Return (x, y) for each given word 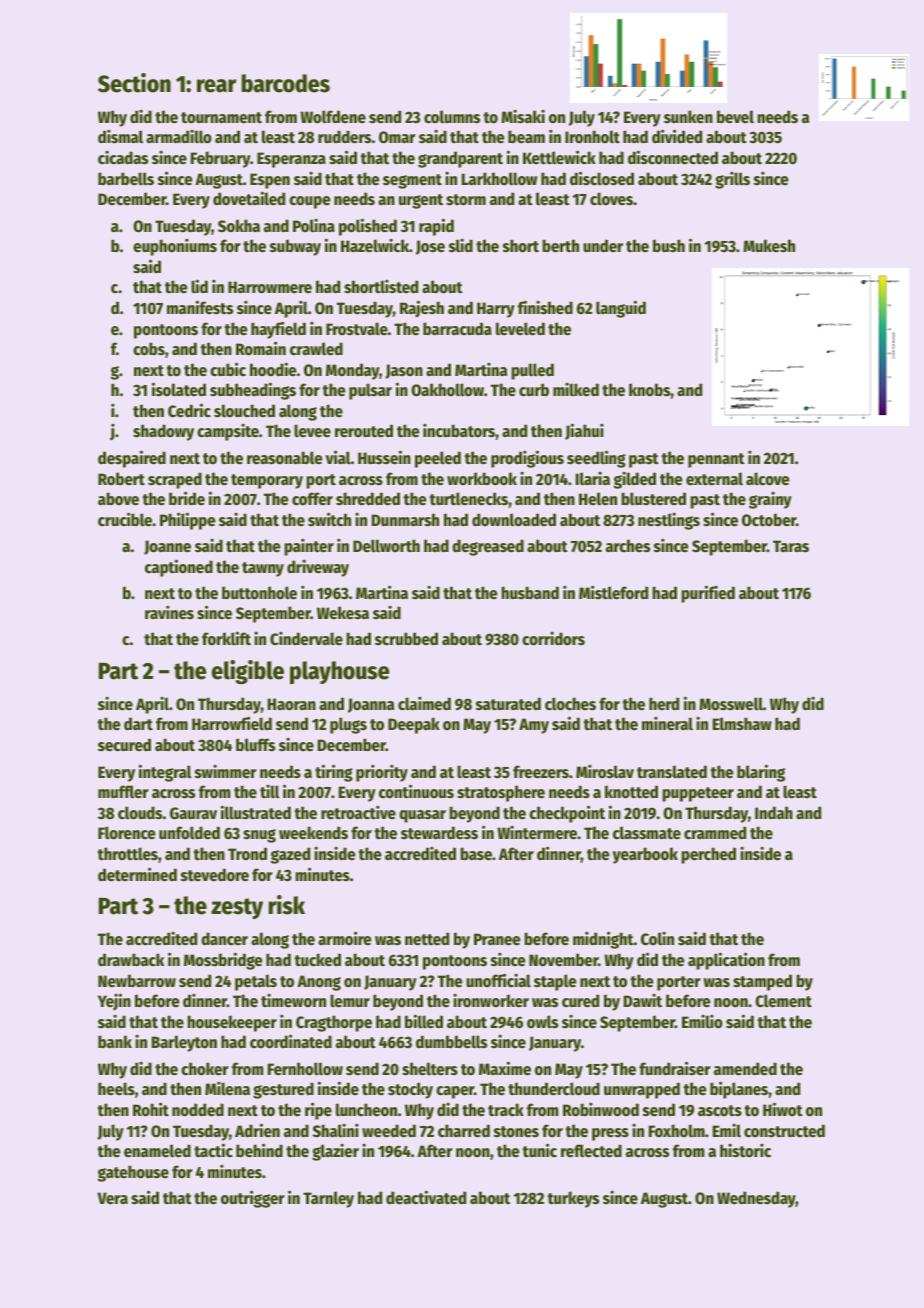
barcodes (285, 83)
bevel (735, 117)
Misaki (523, 116)
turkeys (573, 1199)
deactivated (426, 1197)
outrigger (253, 1199)
